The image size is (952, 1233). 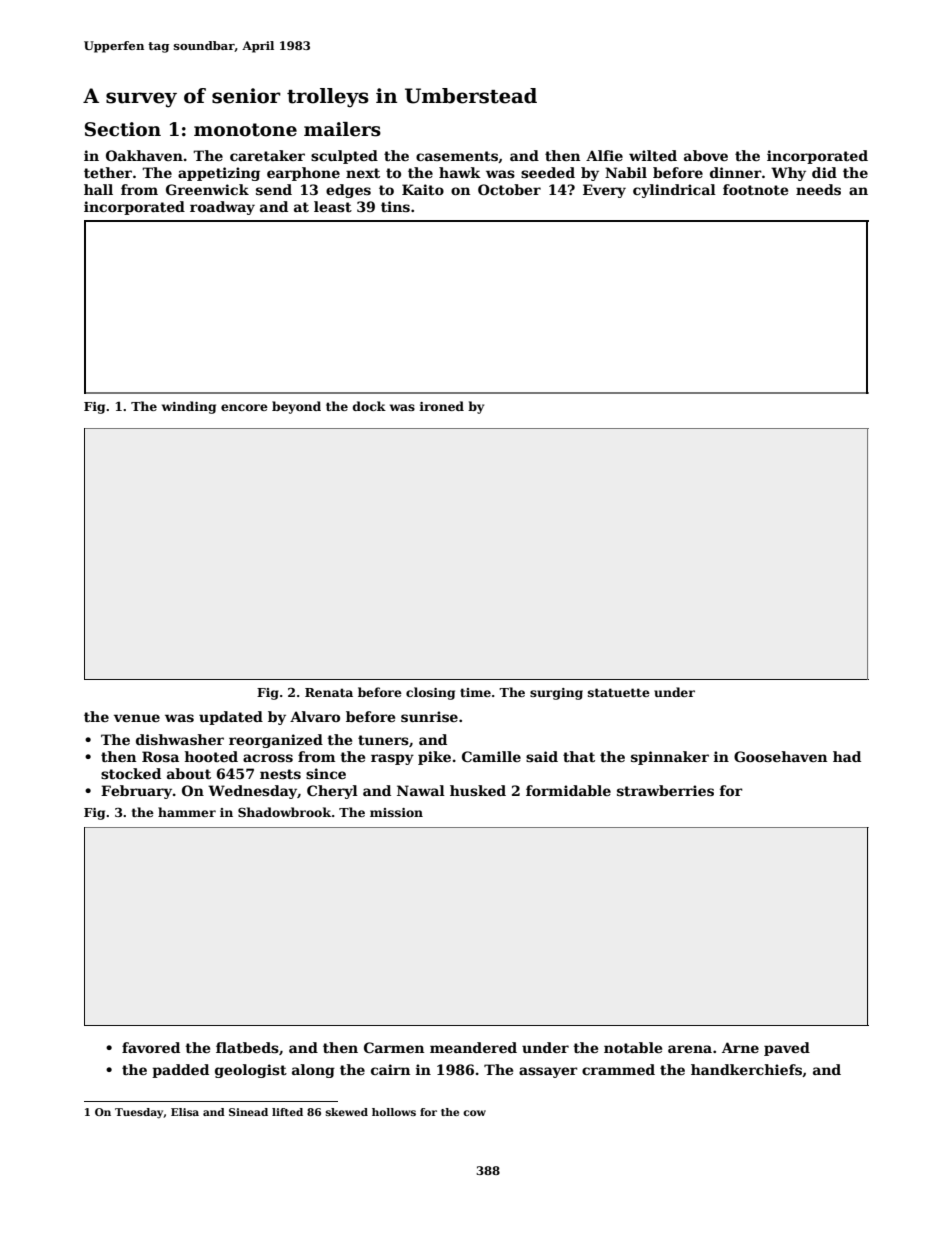 What do you see at coordinates (329, 692) in the document?
I see `Renata` at bounding box center [329, 692].
